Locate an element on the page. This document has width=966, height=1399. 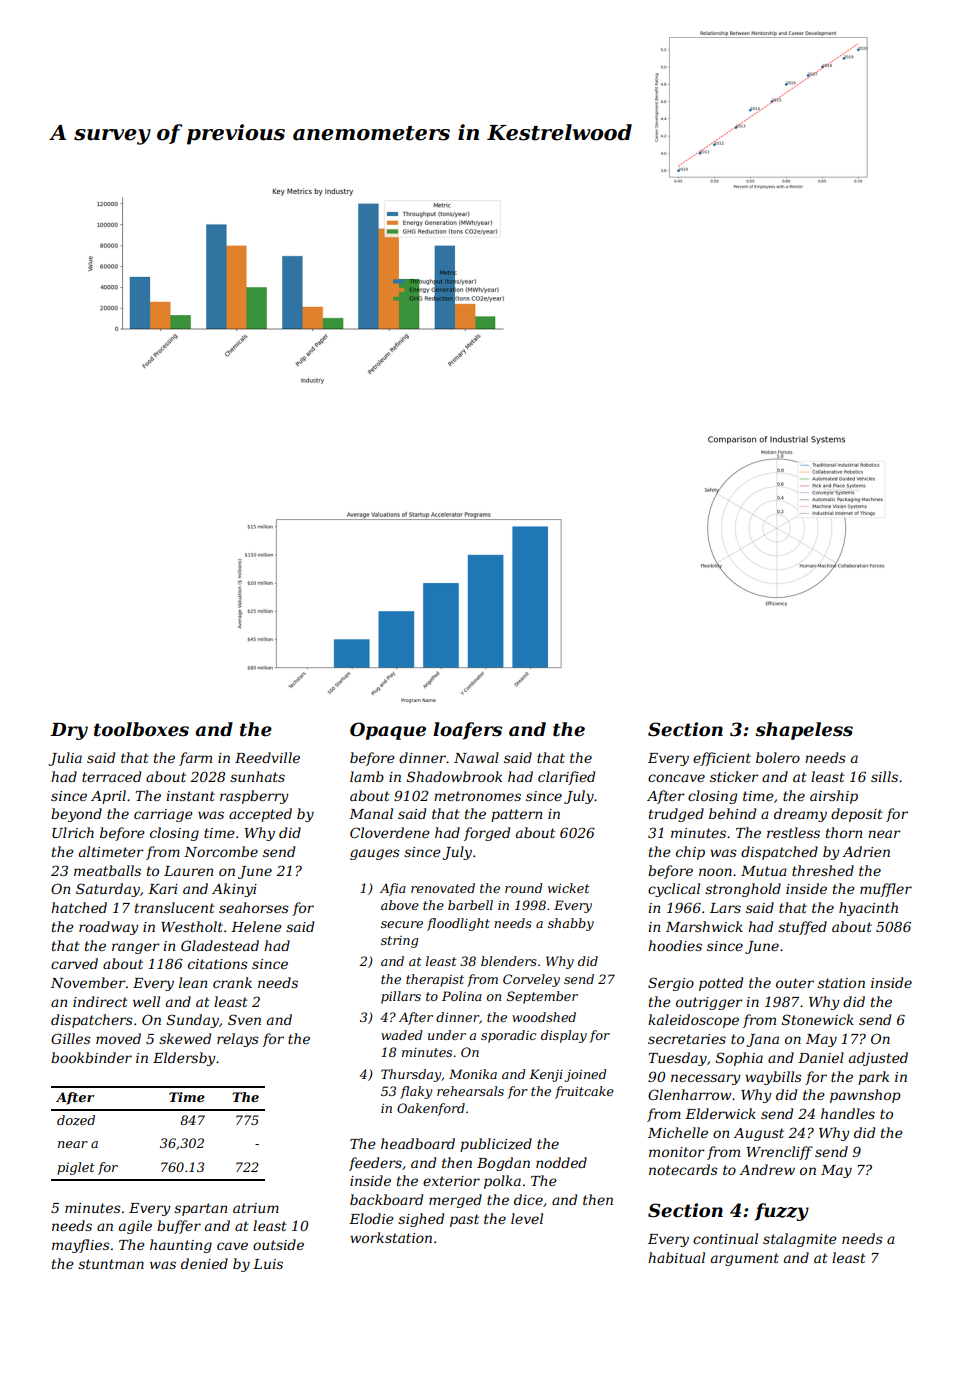
waded is located at coordinates (401, 1035).
